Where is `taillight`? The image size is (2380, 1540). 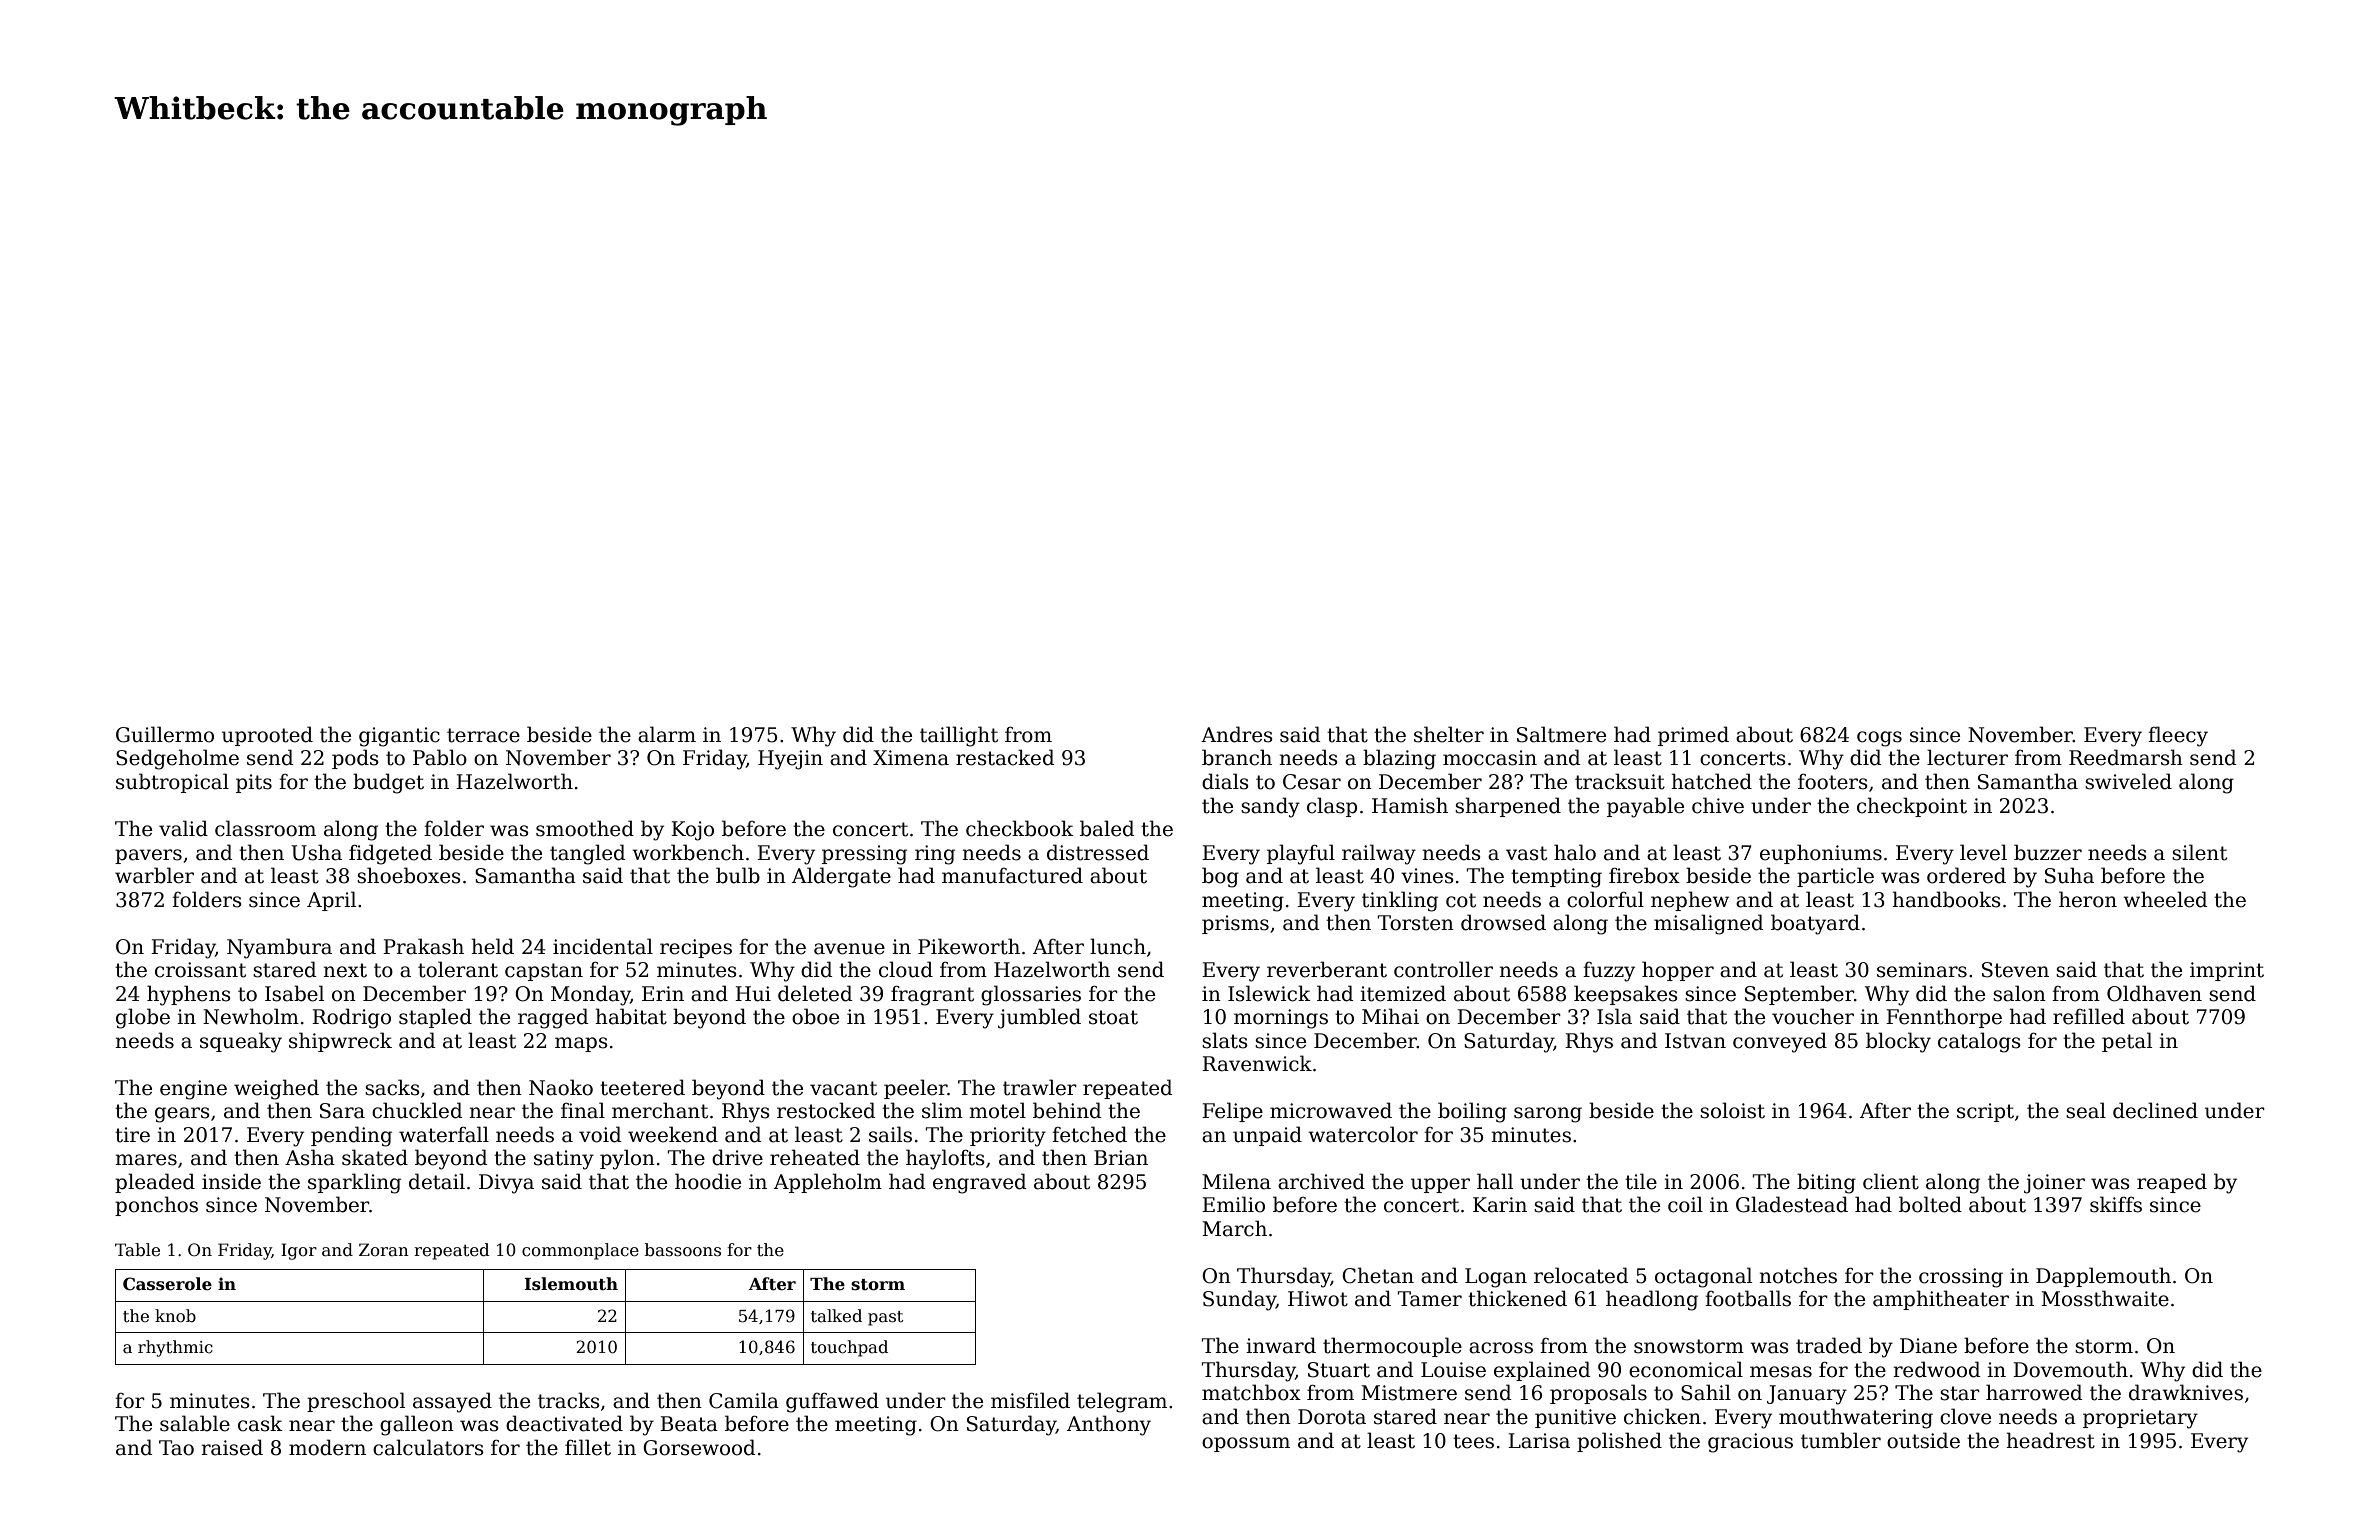 taillight is located at coordinates (959, 736).
